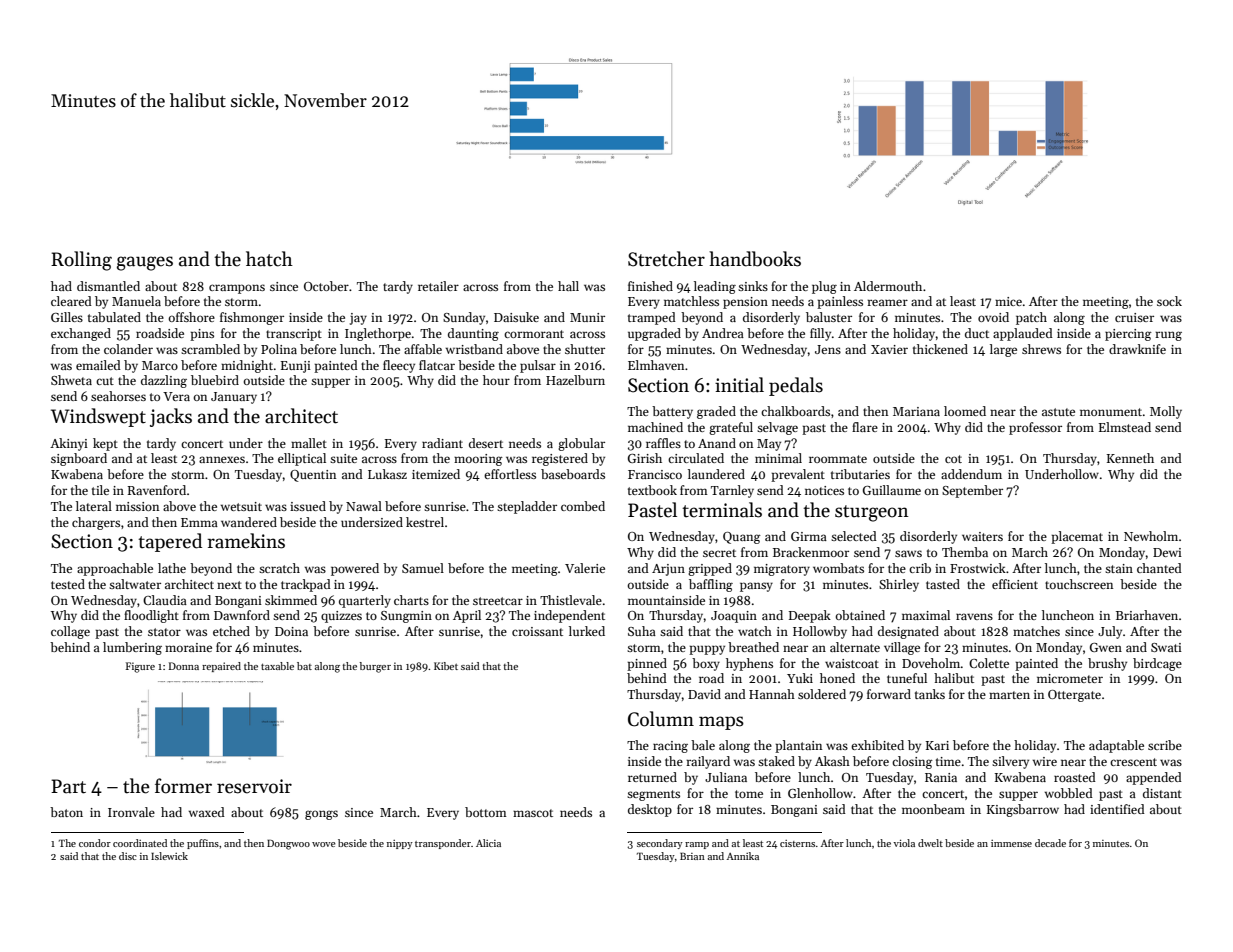 This screenshot has height=952, width=1233. What do you see at coordinates (375, 667) in the screenshot?
I see `burger` at bounding box center [375, 667].
